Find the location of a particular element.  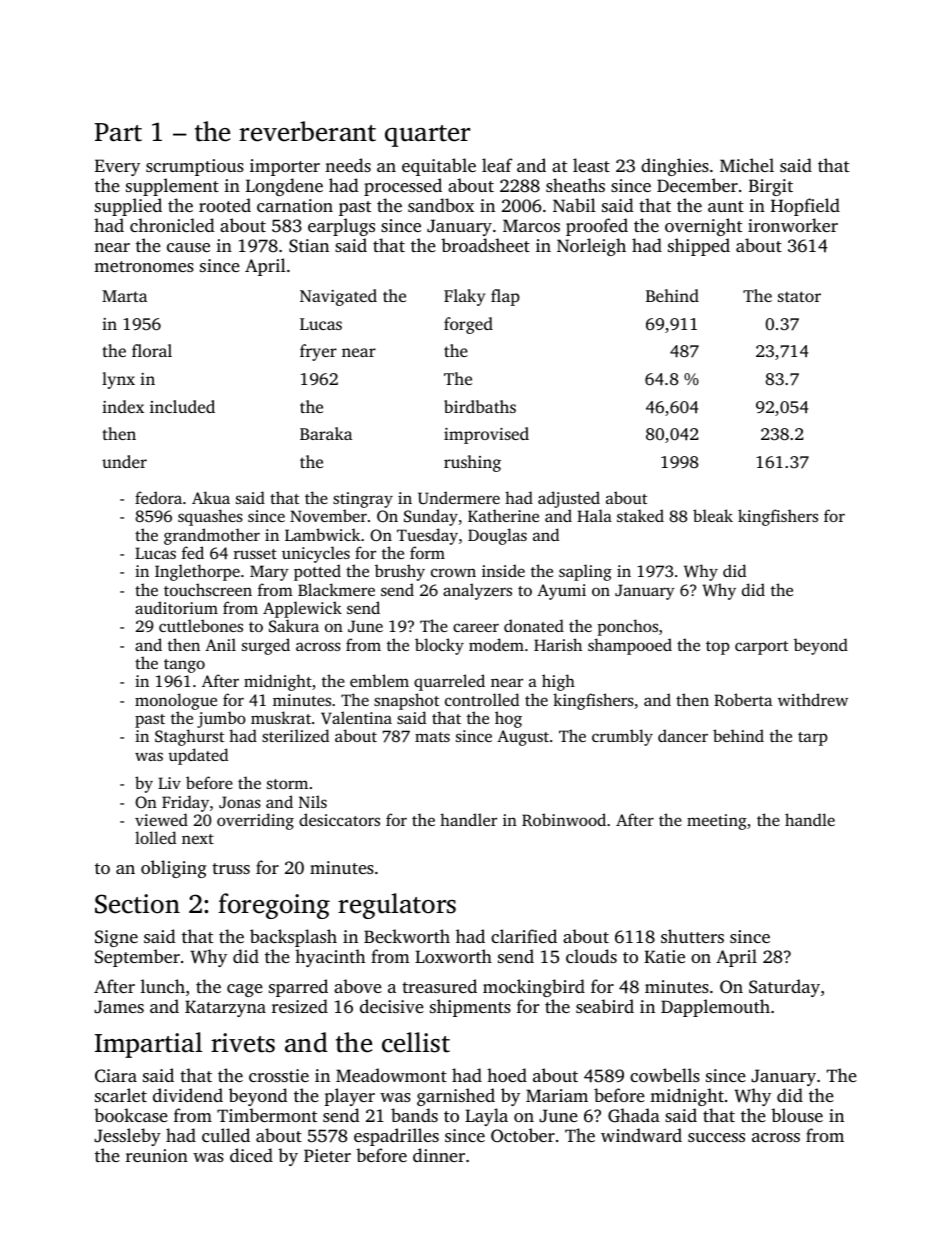

stingray is located at coordinates (363, 500).
